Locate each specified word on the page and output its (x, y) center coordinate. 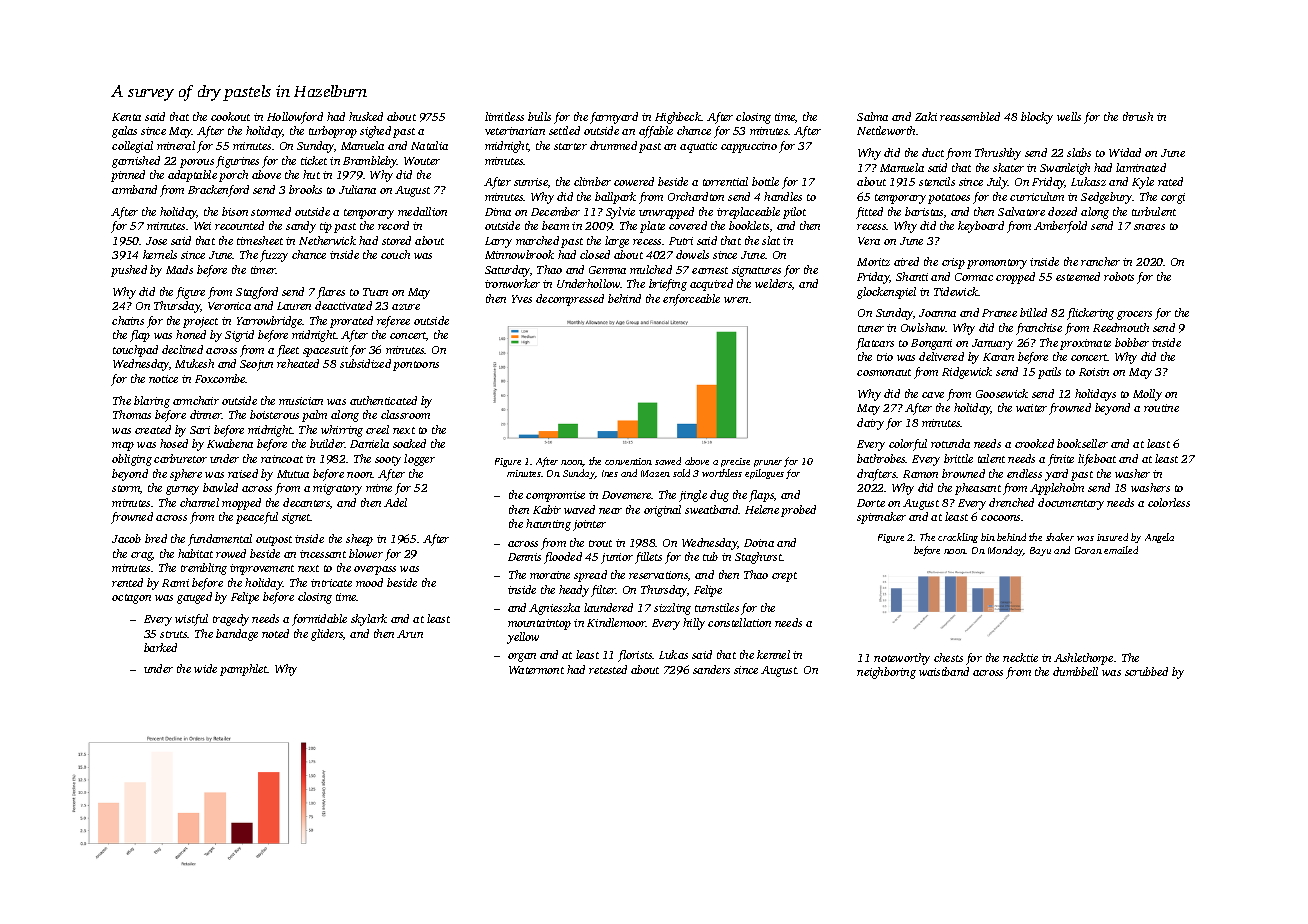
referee (393, 322)
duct (933, 152)
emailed (1121, 550)
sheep (359, 540)
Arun (410, 634)
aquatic (698, 147)
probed (798, 511)
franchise (1039, 329)
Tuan (375, 292)
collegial (132, 147)
